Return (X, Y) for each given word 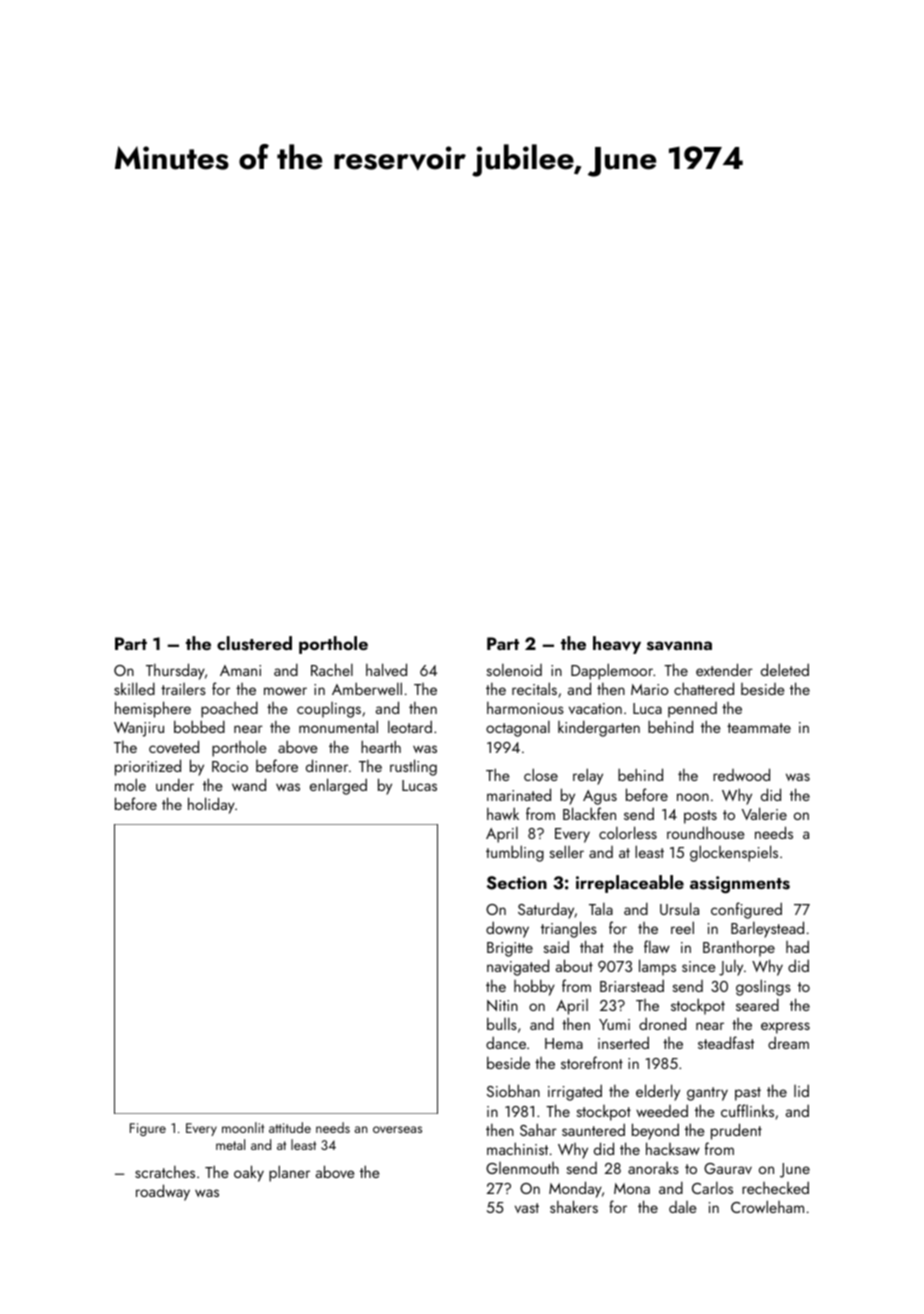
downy (507, 929)
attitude (290, 1127)
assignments (740, 884)
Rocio (230, 766)
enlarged (338, 786)
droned (662, 1023)
